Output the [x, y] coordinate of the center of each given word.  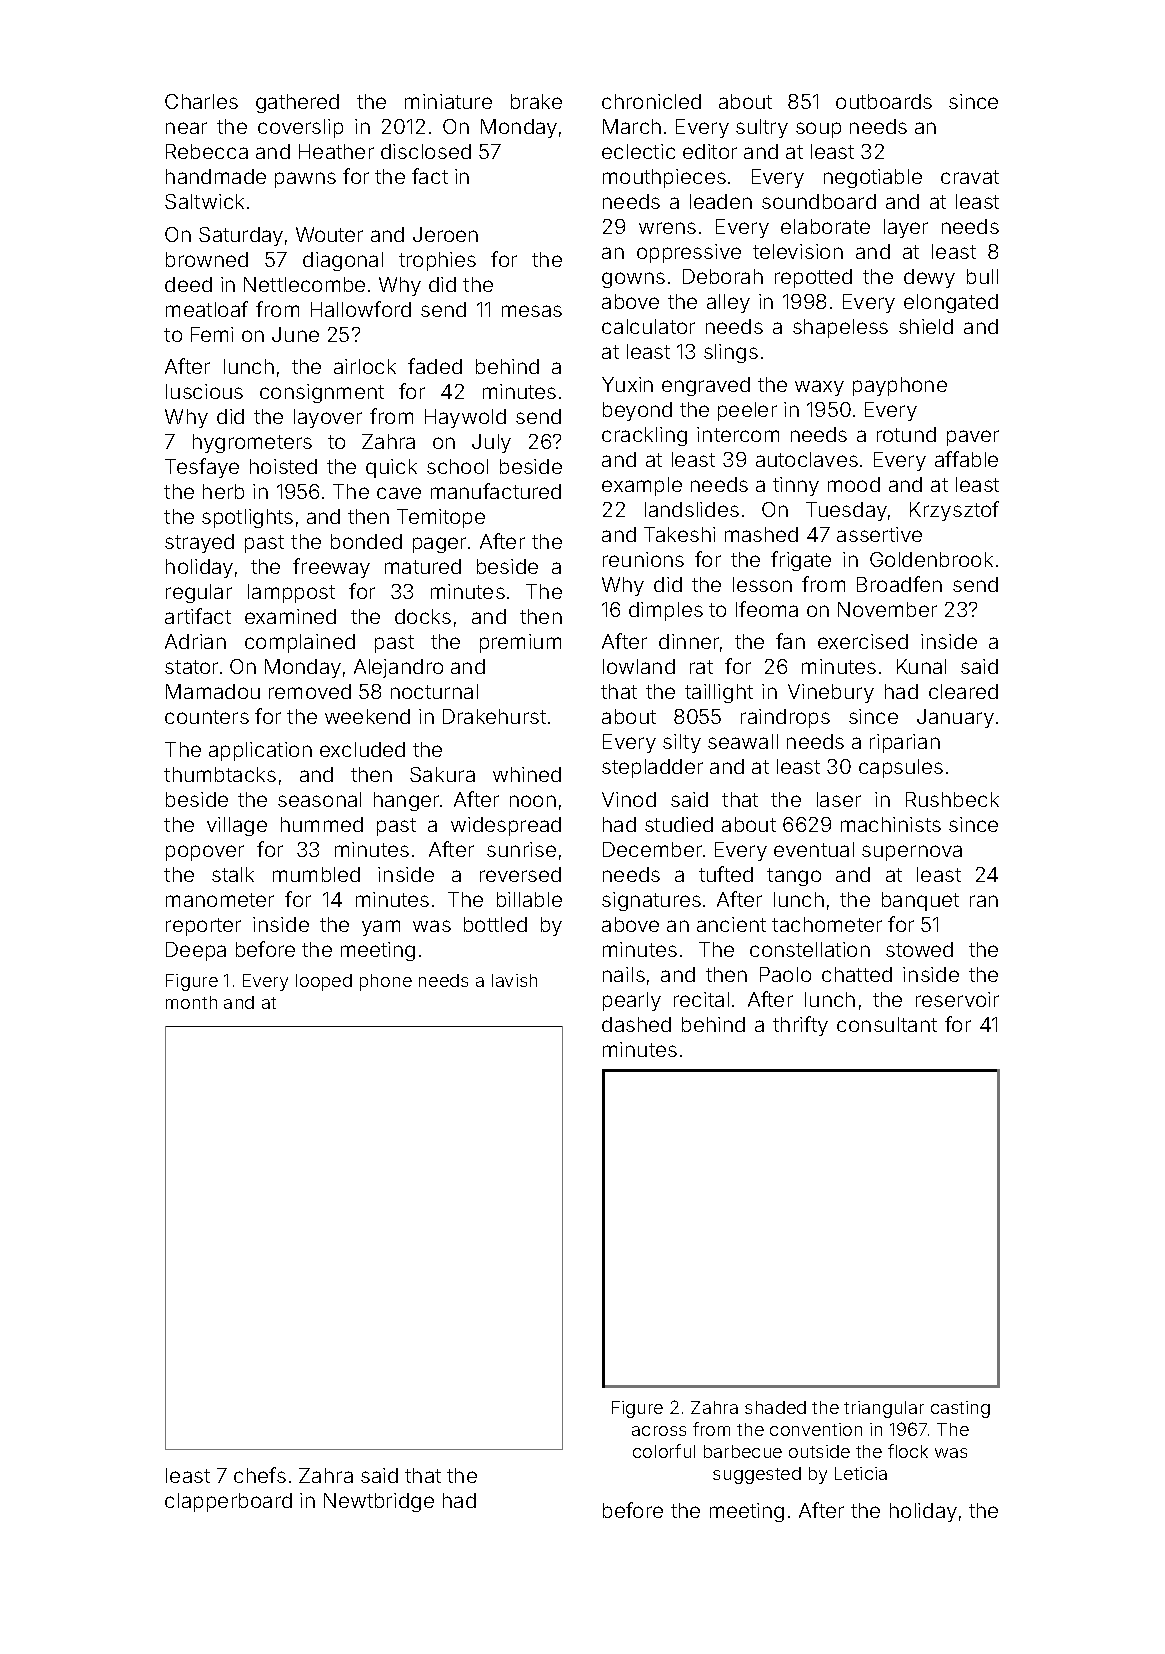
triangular [884, 1409]
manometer [220, 900]
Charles [201, 101]
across [659, 1431]
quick [391, 468]
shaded [775, 1407]
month [191, 1002]
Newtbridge [379, 1502]
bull [982, 276]
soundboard [819, 201]
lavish [514, 980]
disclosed [426, 151]
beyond [637, 411]
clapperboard [228, 1502]
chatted [857, 974]
